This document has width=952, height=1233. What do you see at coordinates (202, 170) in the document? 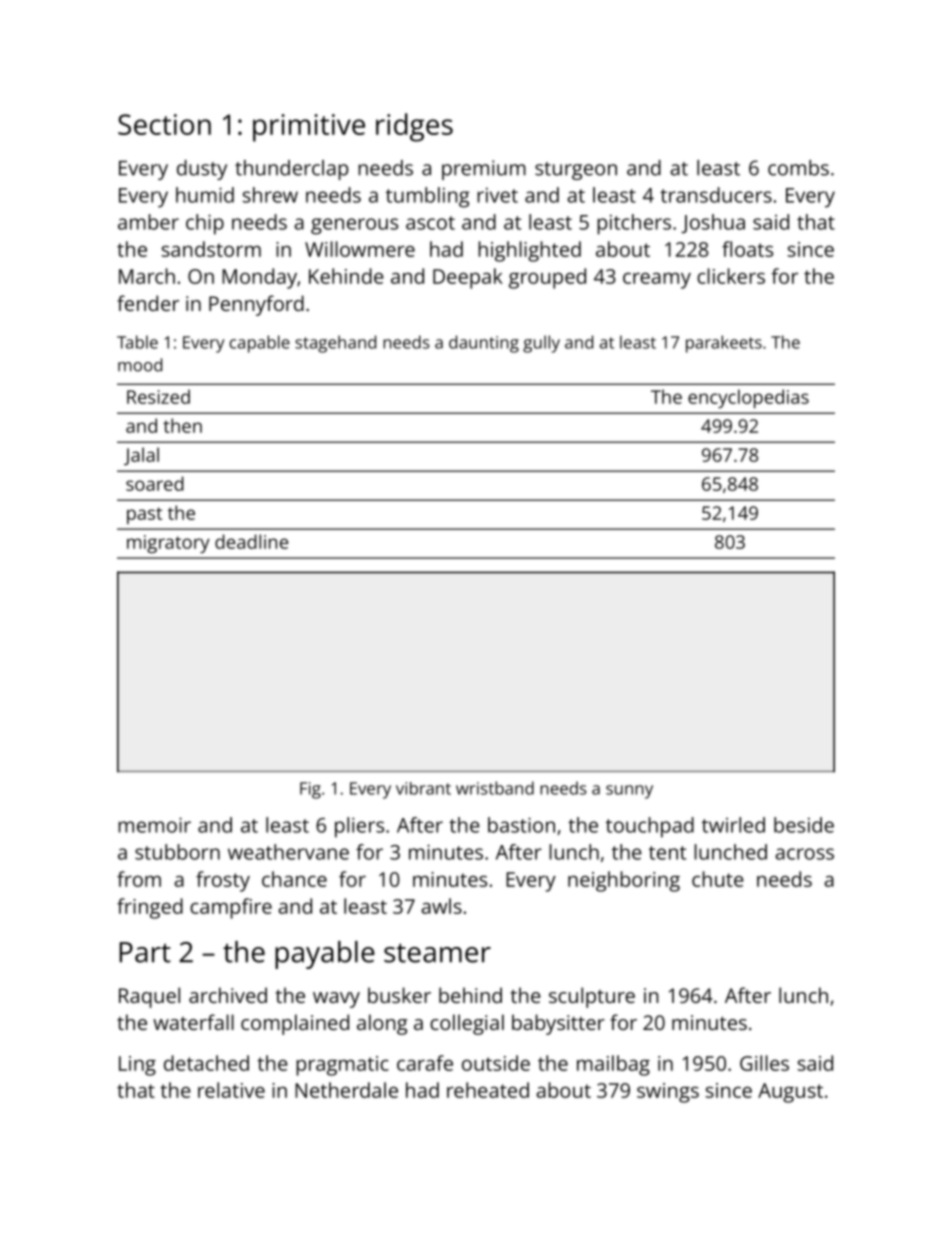
I see `dusty` at bounding box center [202, 170].
